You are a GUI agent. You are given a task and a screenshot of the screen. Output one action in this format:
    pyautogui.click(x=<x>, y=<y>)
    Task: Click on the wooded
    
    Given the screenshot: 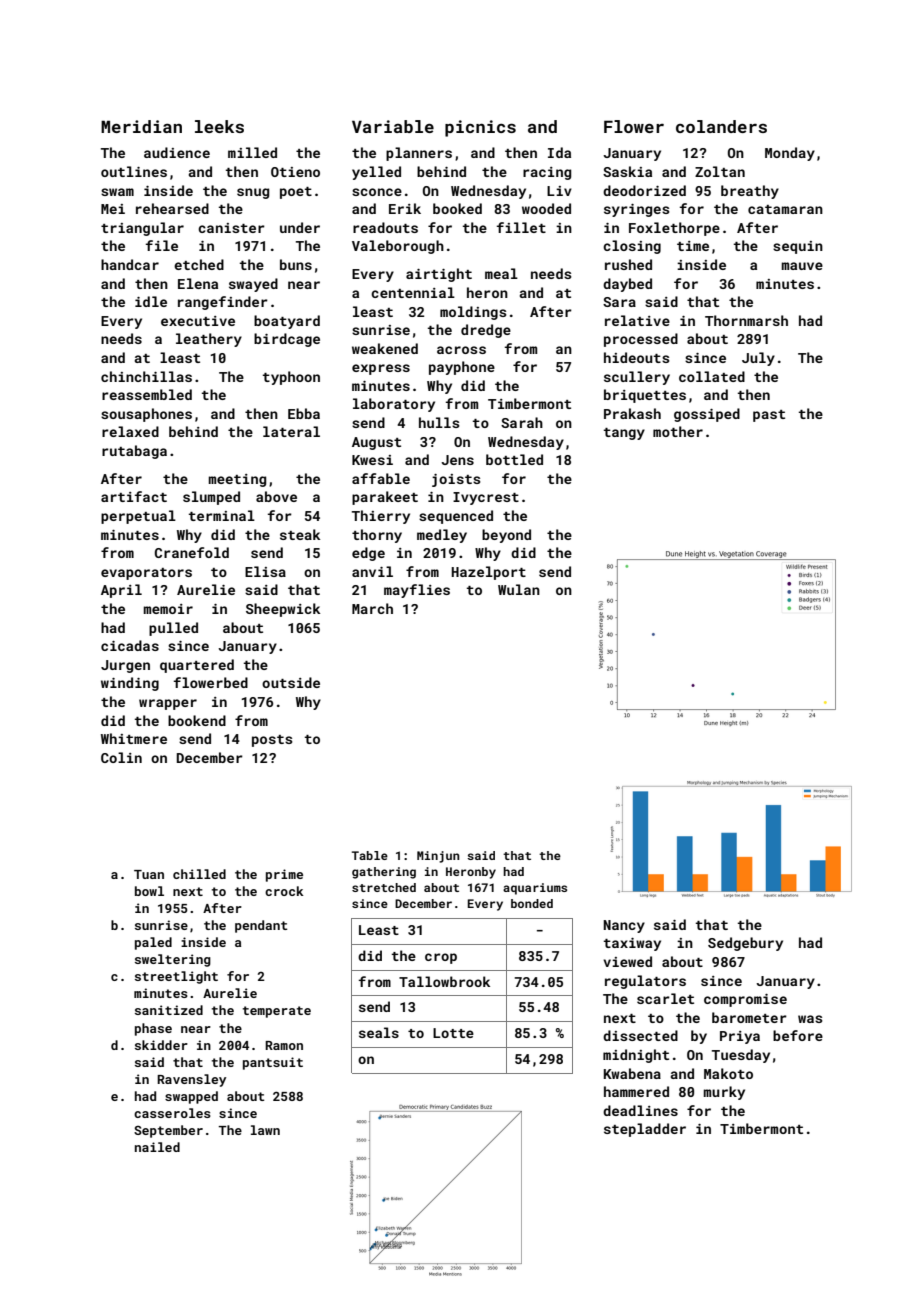 What is the action you would take?
    pyautogui.click(x=546, y=208)
